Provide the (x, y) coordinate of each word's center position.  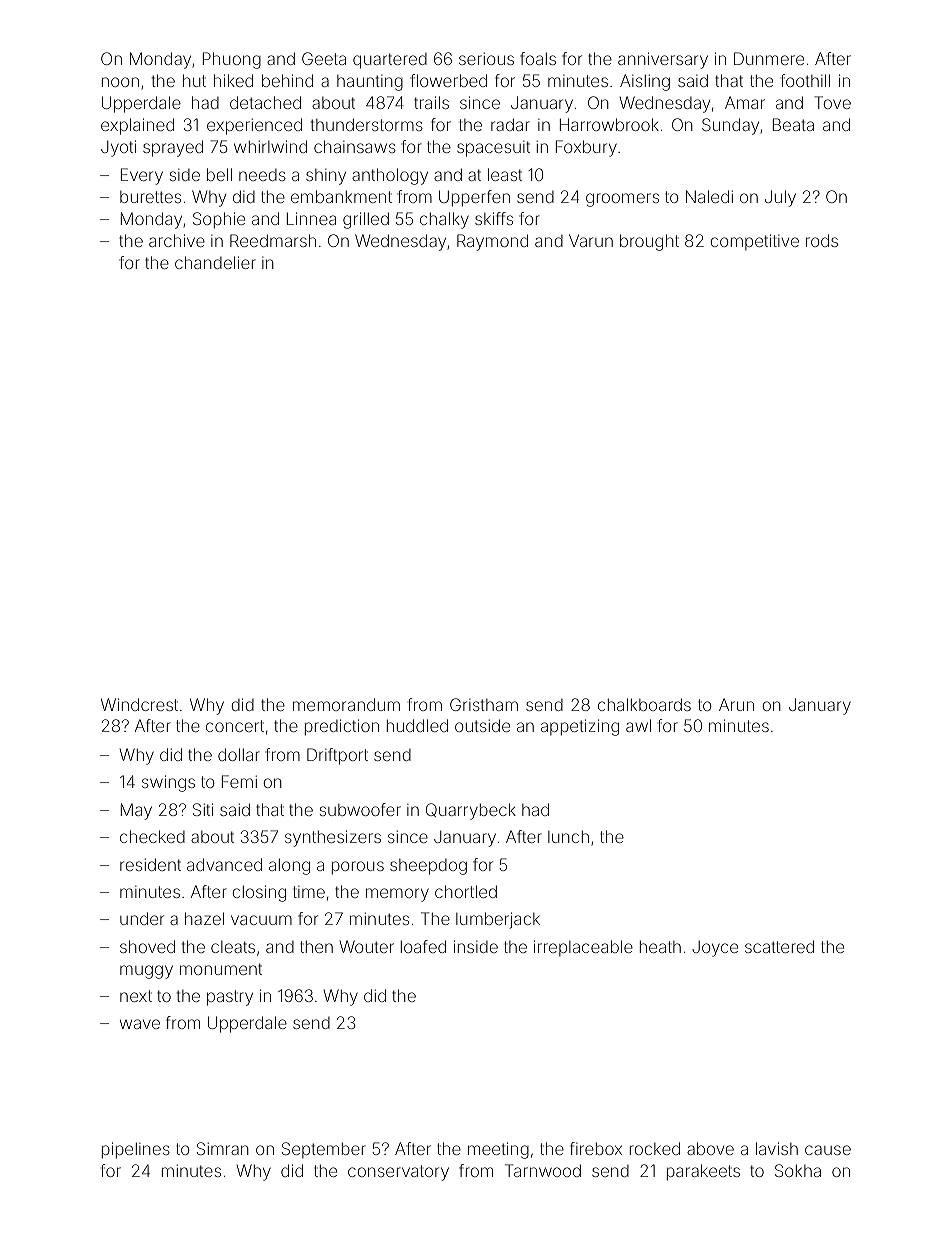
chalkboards (644, 704)
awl (638, 725)
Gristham (484, 704)
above (710, 1148)
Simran (223, 1148)
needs (262, 175)
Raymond (492, 242)
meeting (498, 1150)
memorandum (346, 704)
